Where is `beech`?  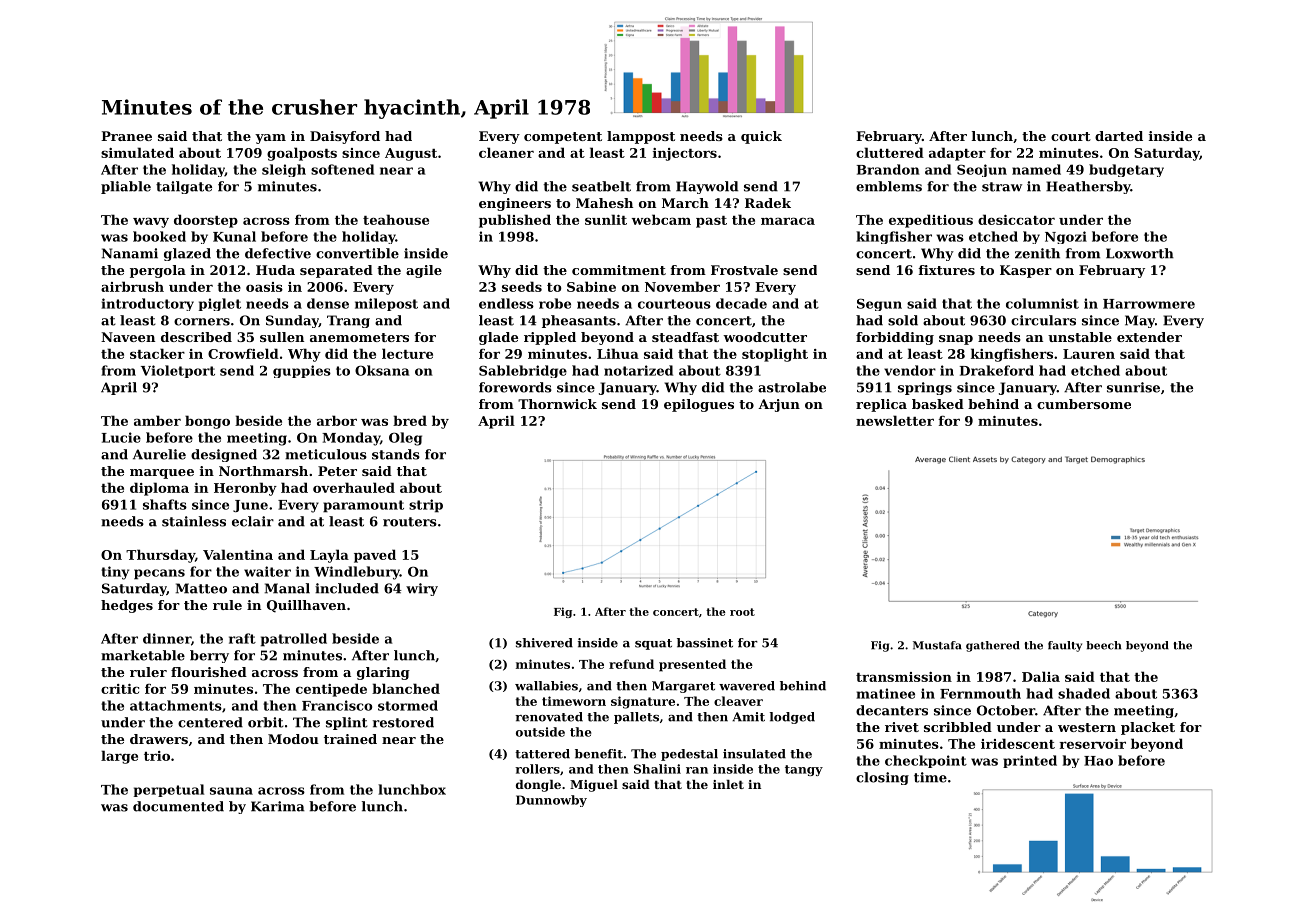
beech is located at coordinates (1103, 645).
